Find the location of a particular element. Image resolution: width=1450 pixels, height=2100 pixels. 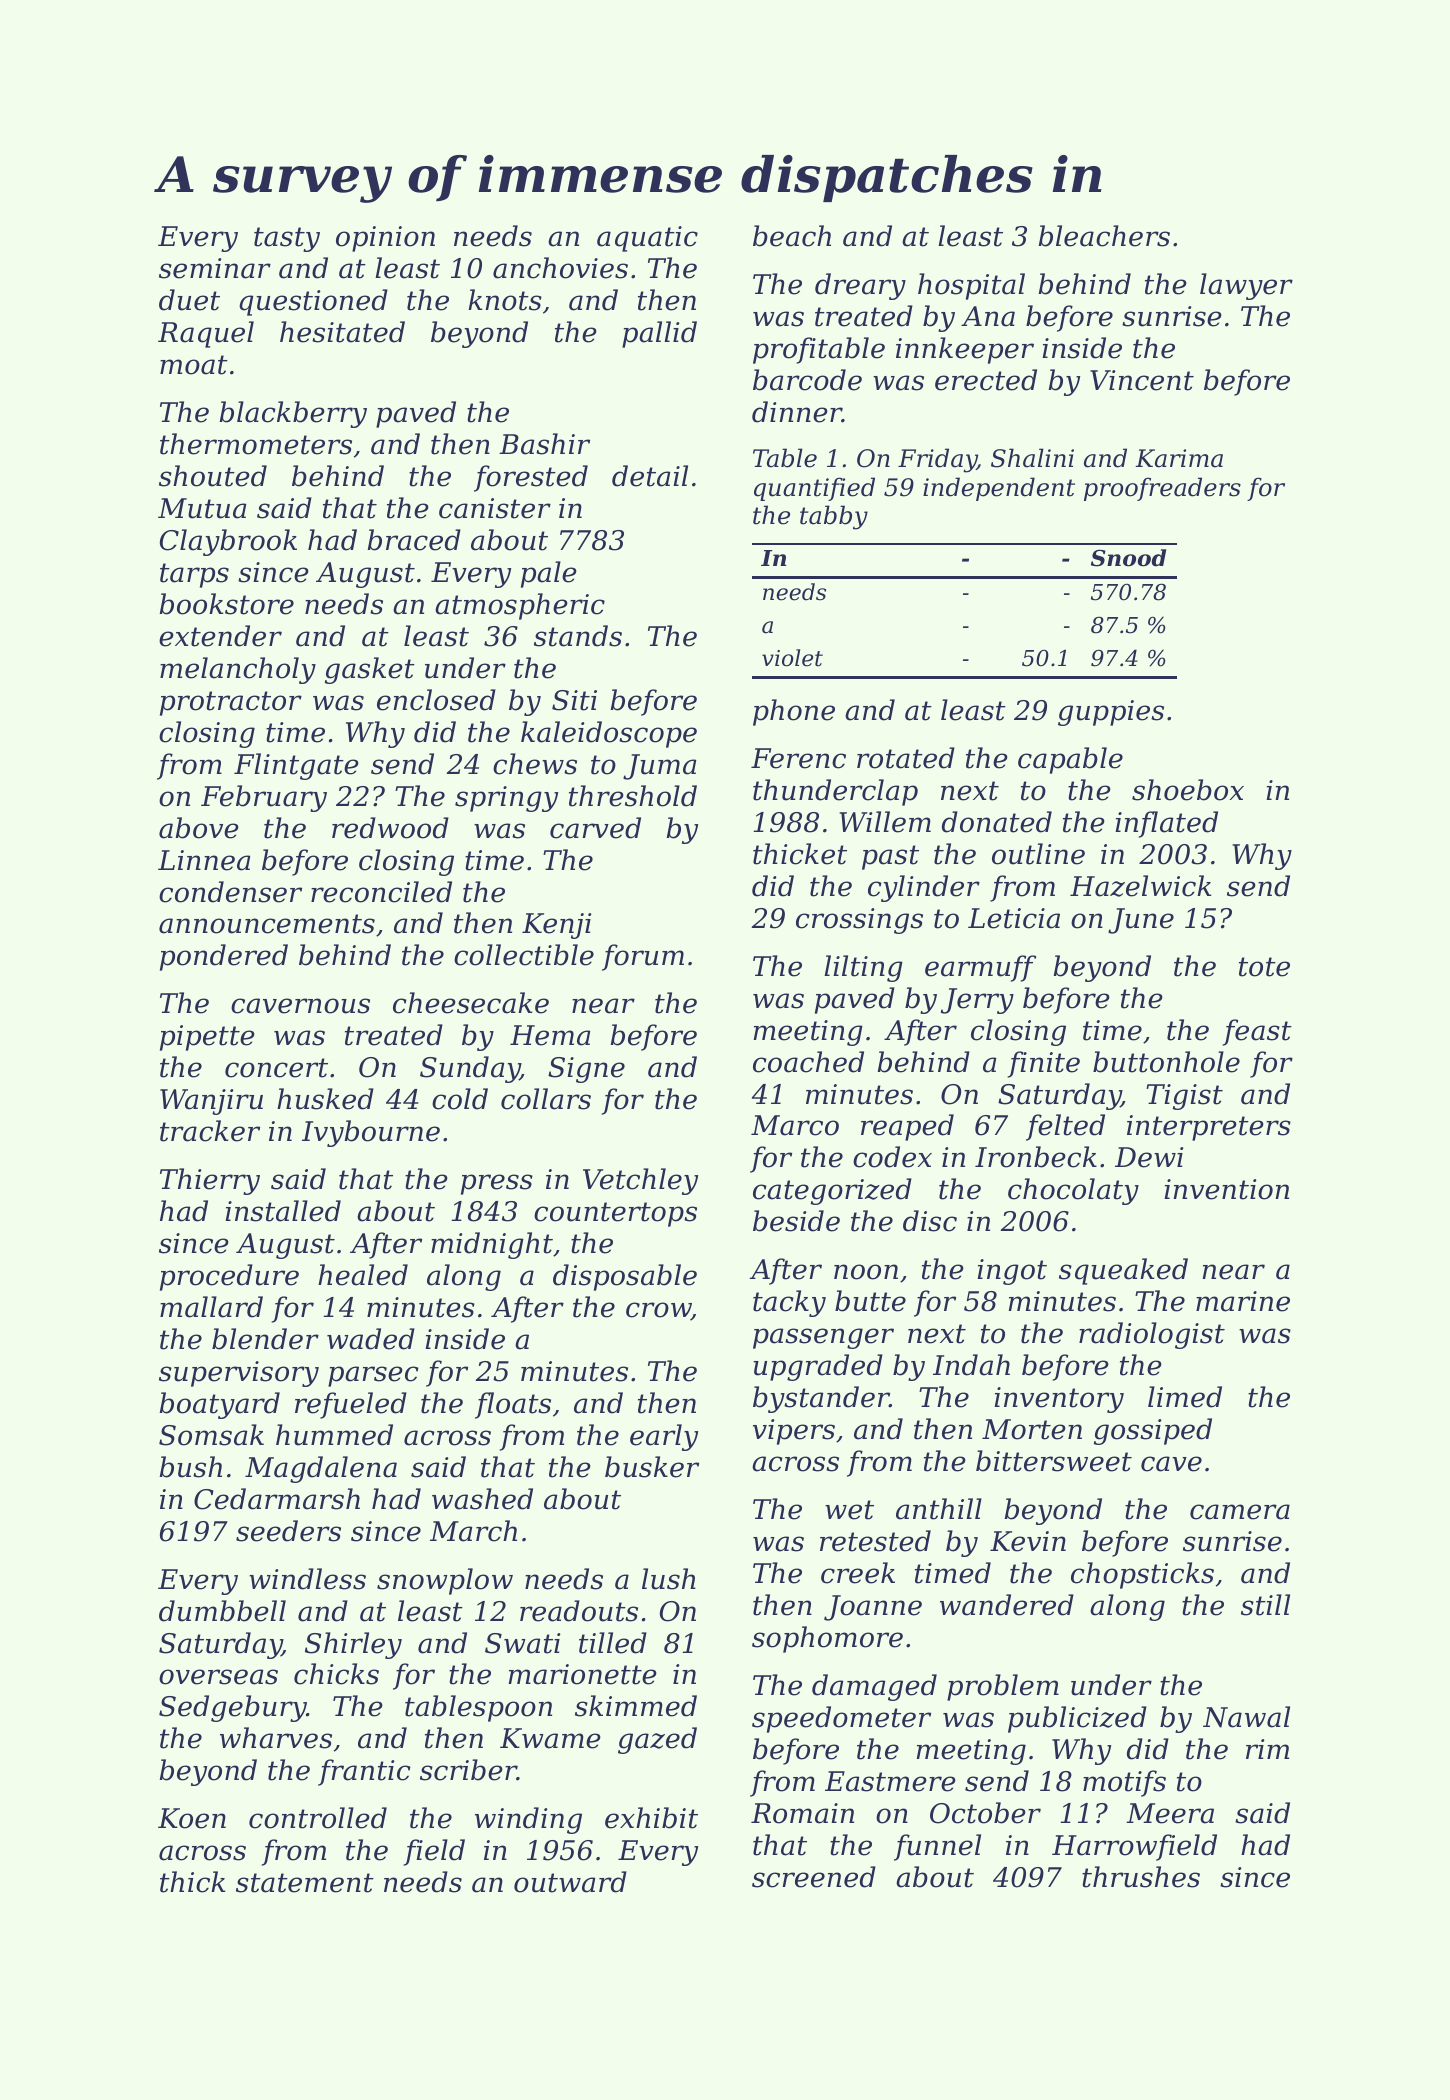

braced is located at coordinates (414, 540).
